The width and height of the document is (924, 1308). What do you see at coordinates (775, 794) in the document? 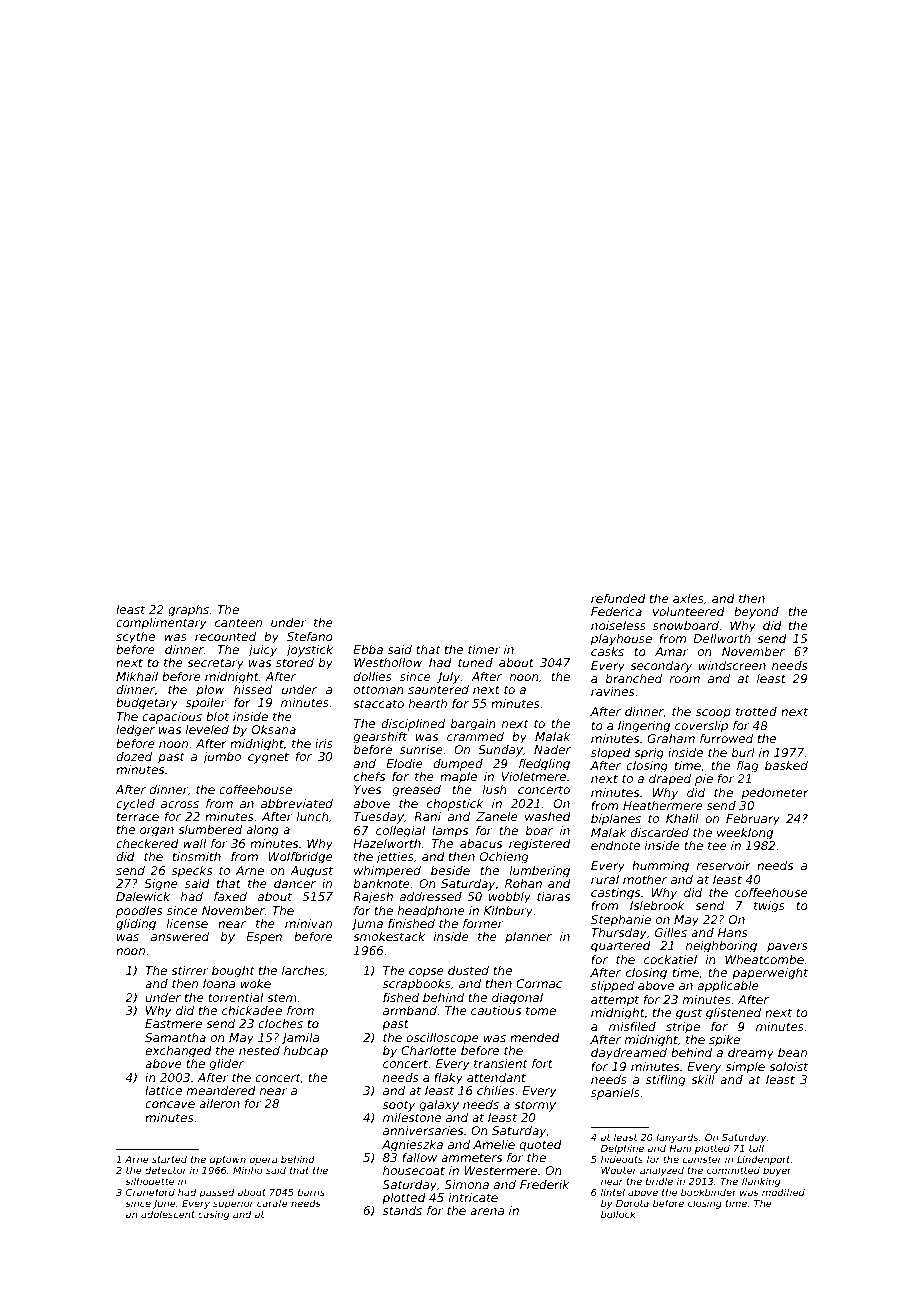
I see `pedometer` at bounding box center [775, 794].
